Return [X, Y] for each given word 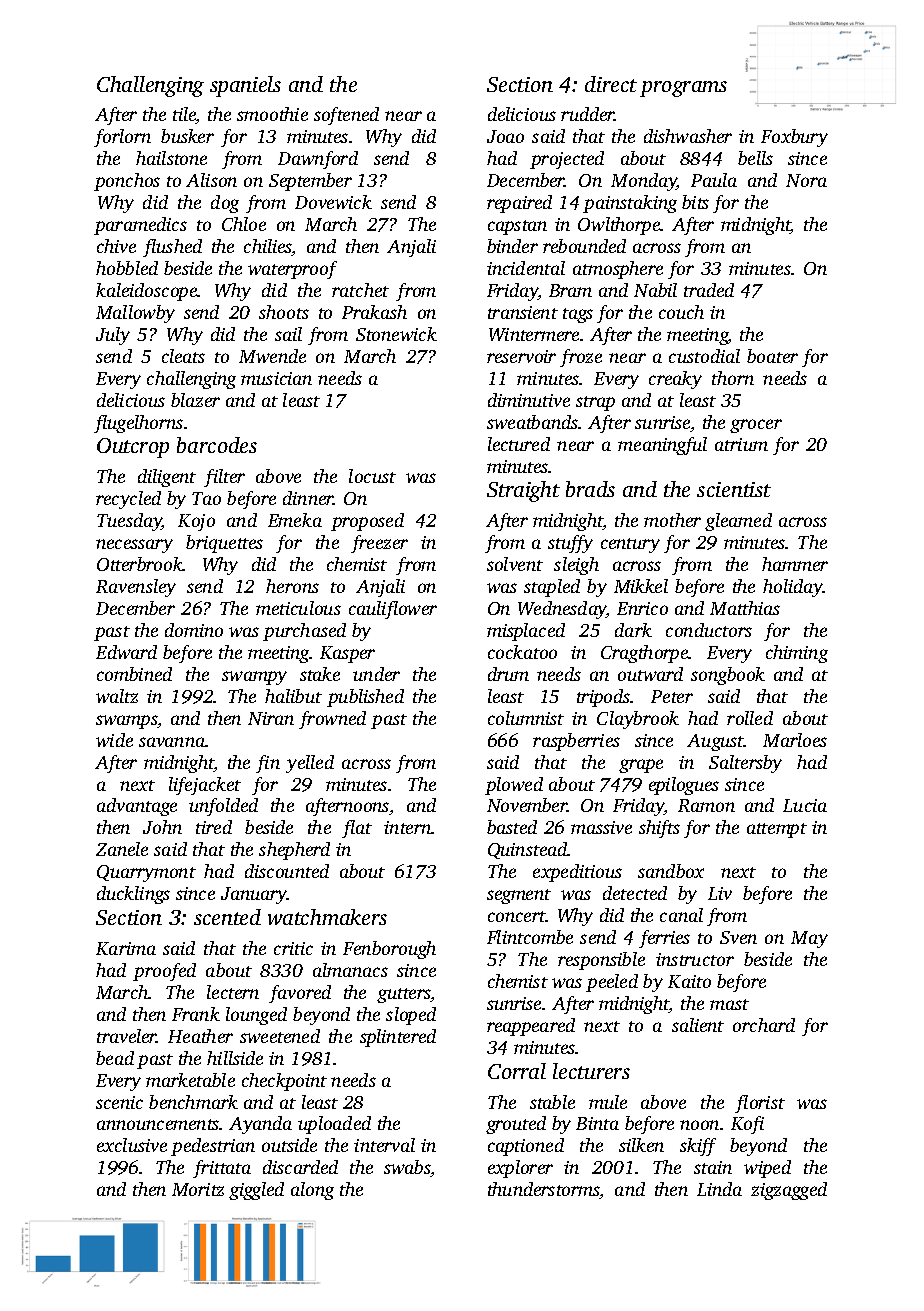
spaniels [245, 86]
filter [224, 478]
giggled [256, 1191]
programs [683, 89]
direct [611, 84]
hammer [795, 564]
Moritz [198, 1189]
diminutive [529, 400]
